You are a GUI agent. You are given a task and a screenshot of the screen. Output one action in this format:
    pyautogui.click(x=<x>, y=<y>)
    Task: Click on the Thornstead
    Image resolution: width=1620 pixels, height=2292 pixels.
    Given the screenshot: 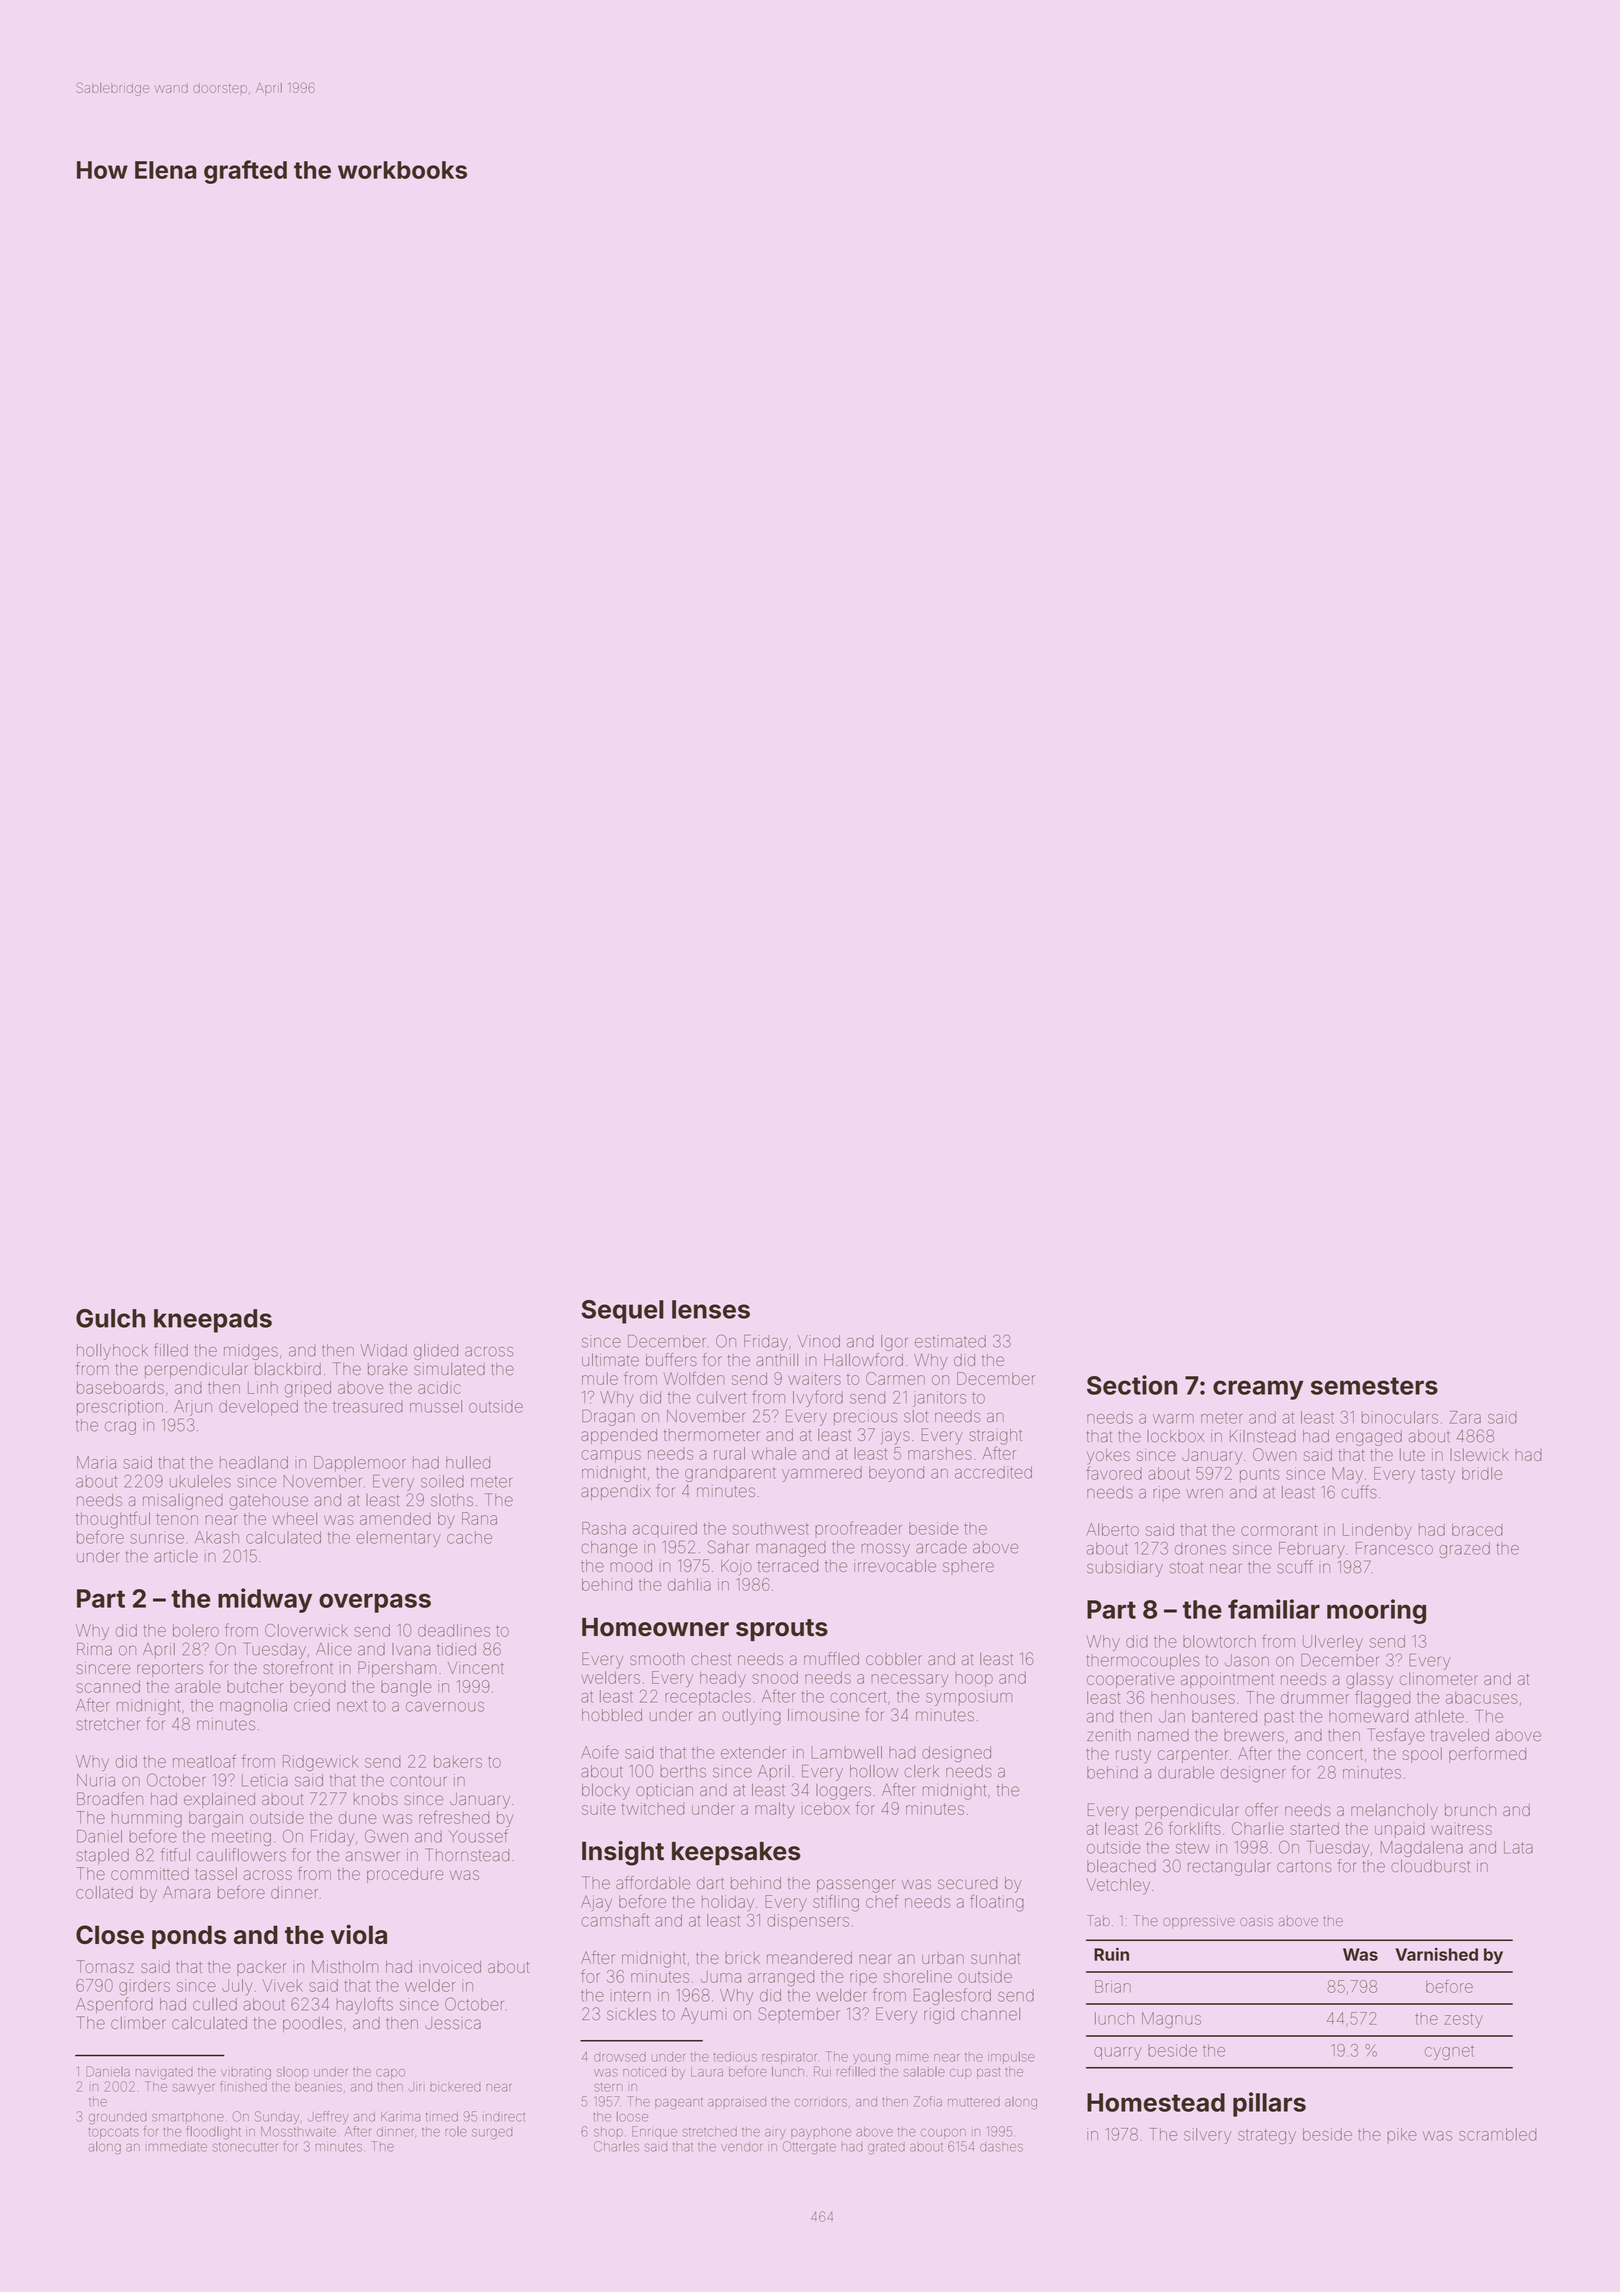 What is the action you would take?
    pyautogui.click(x=467, y=1855)
